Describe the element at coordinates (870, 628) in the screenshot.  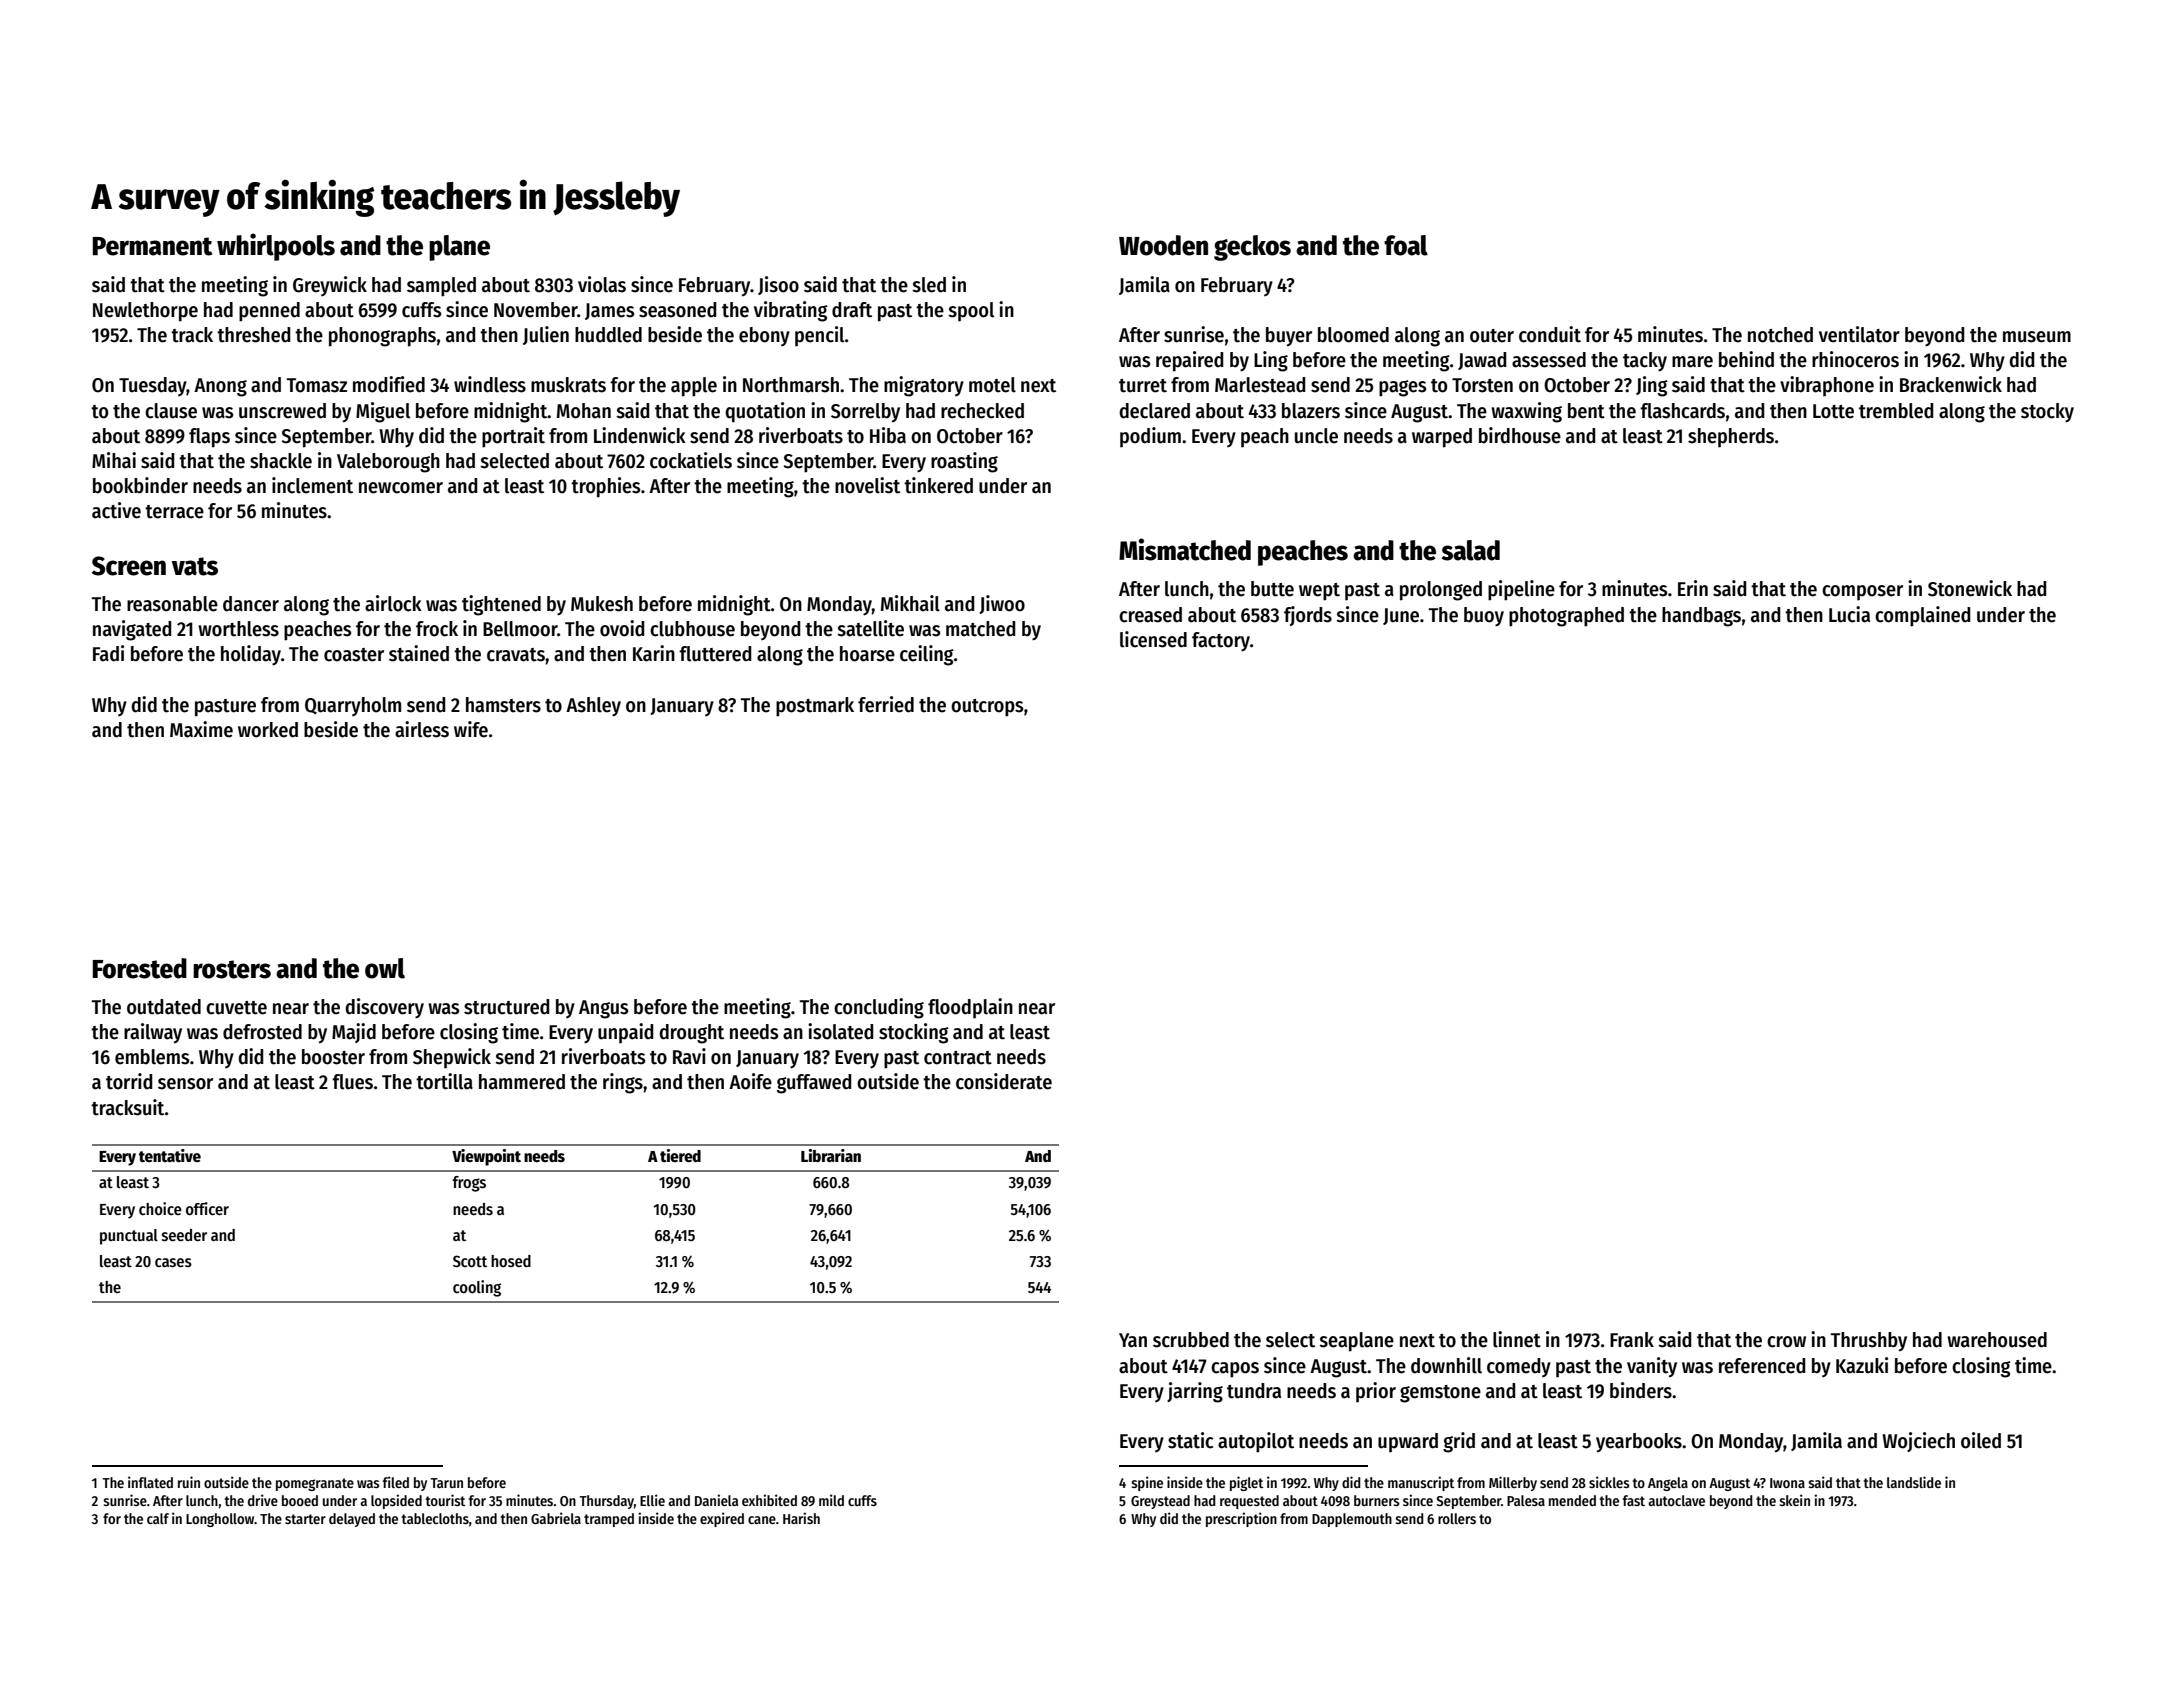
I see `satellite` at that location.
